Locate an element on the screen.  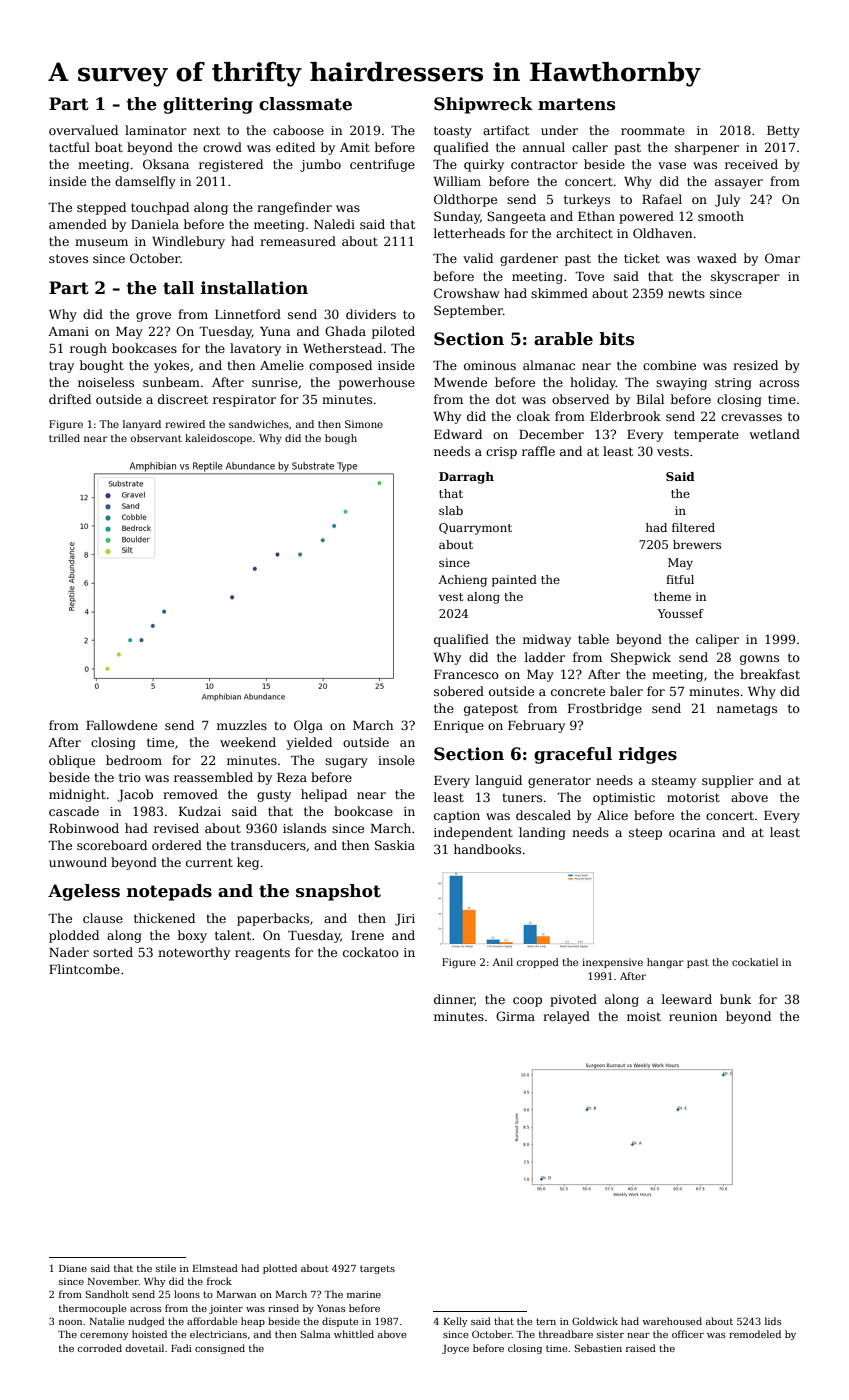
Kudzai is located at coordinates (200, 811).
